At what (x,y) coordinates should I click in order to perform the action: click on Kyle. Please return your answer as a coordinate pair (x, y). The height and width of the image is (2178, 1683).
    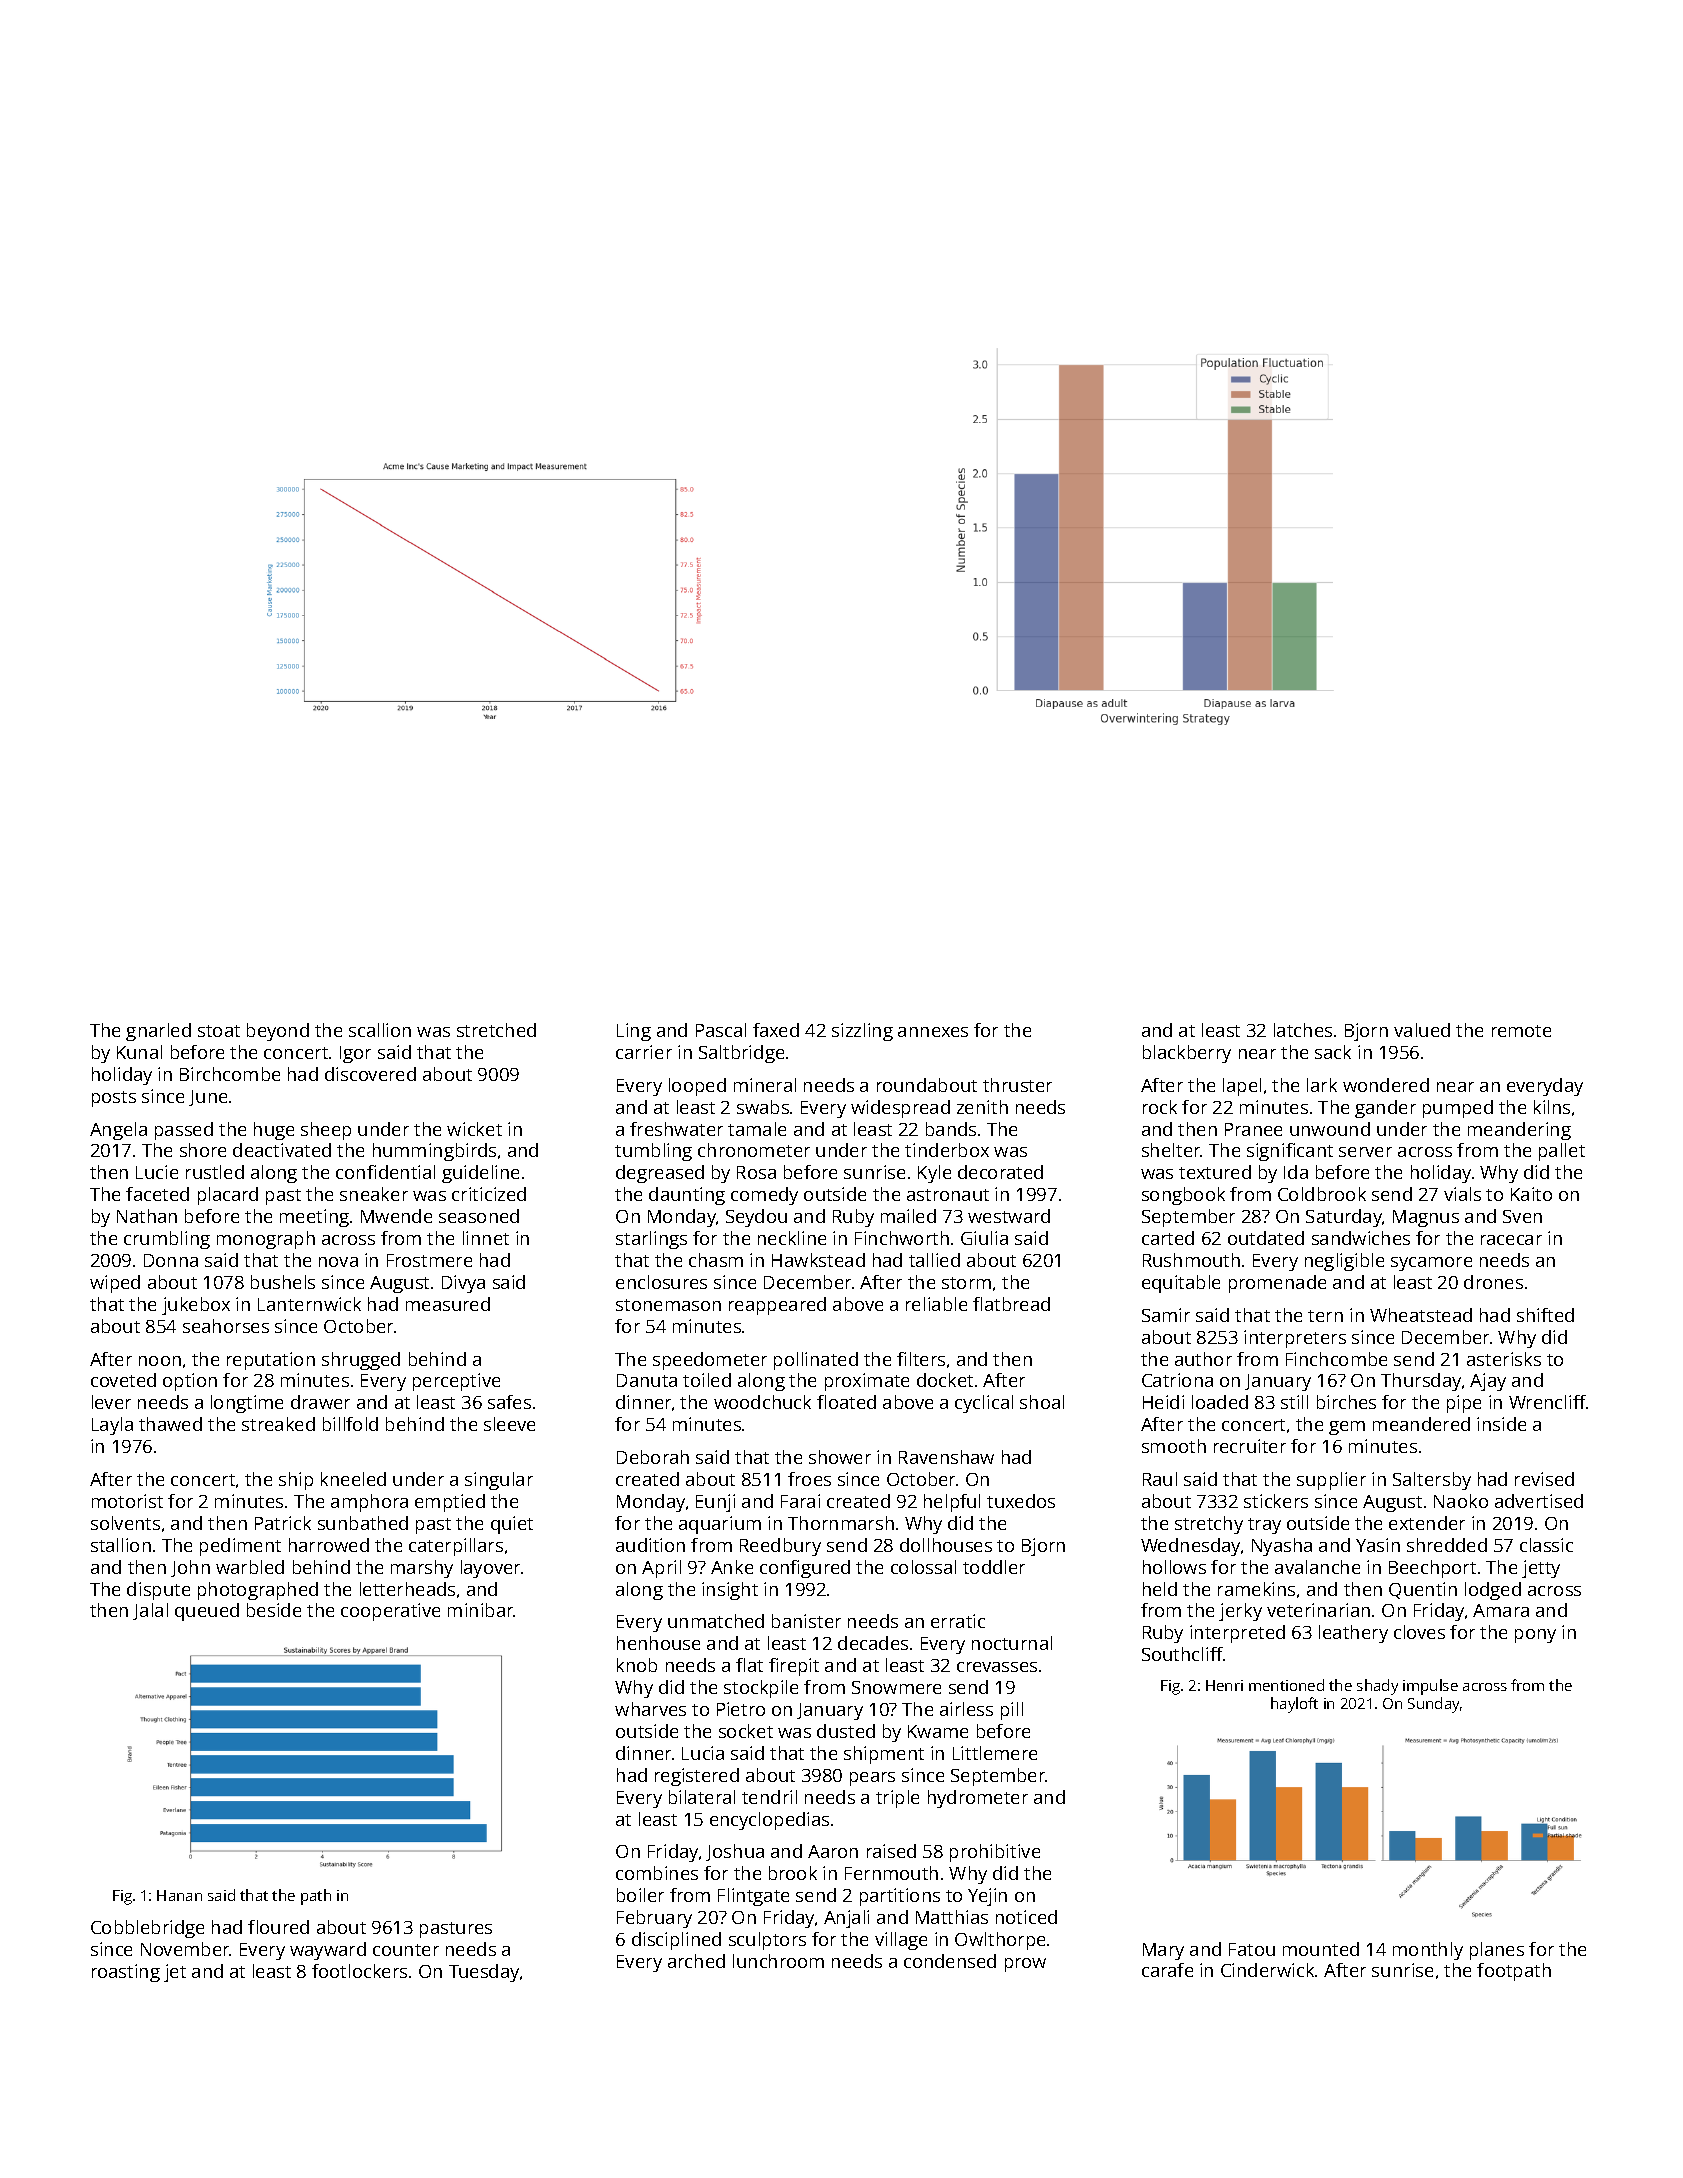
    Looking at the image, I should click on (934, 1174).
